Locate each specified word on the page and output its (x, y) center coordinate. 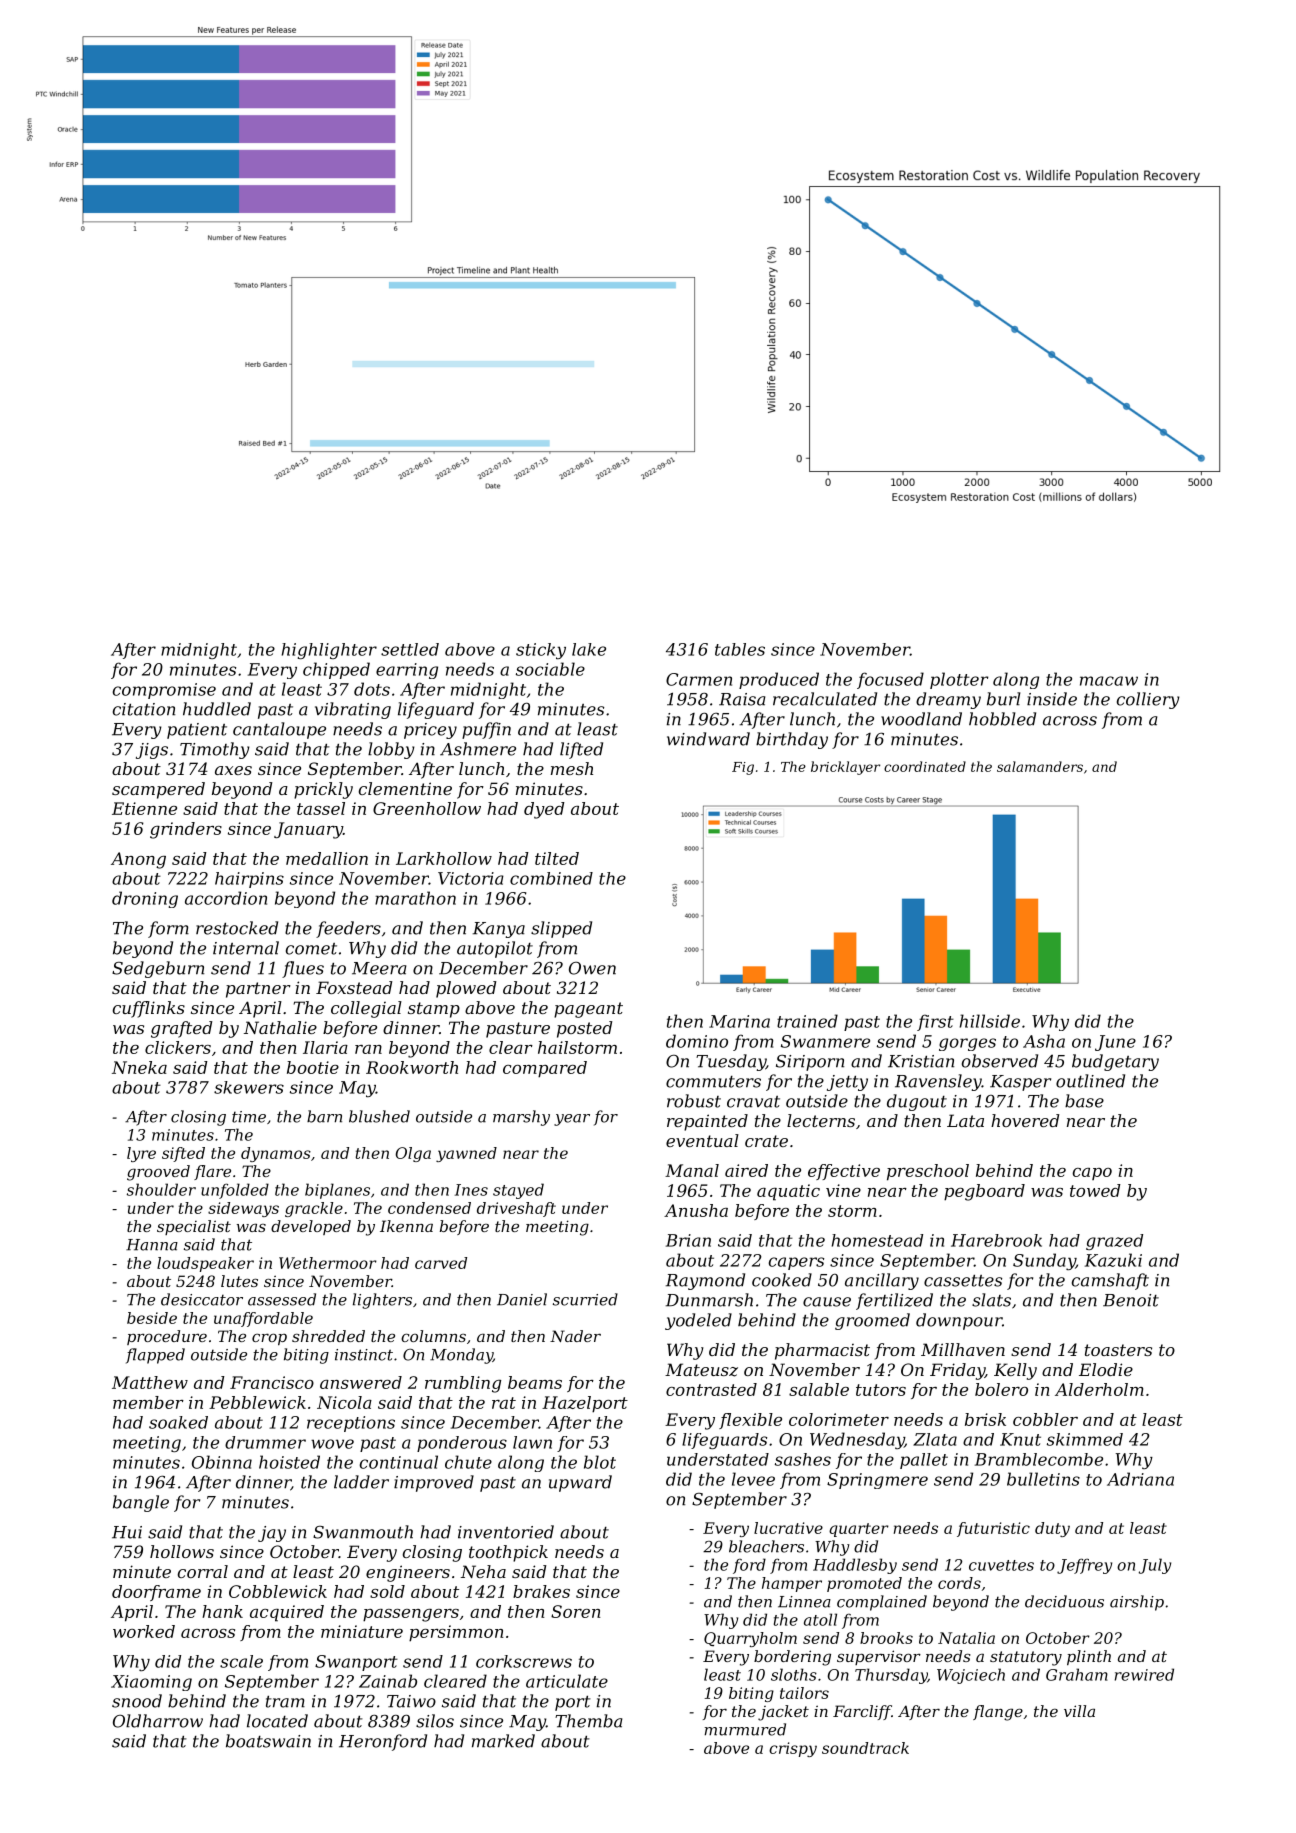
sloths (794, 1674)
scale (241, 1661)
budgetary (1115, 1062)
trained (807, 1021)
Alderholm (1099, 1389)
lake (589, 649)
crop (269, 1339)
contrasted (711, 1389)
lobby (391, 750)
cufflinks (149, 1009)
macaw (1109, 681)
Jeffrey (1084, 1566)
